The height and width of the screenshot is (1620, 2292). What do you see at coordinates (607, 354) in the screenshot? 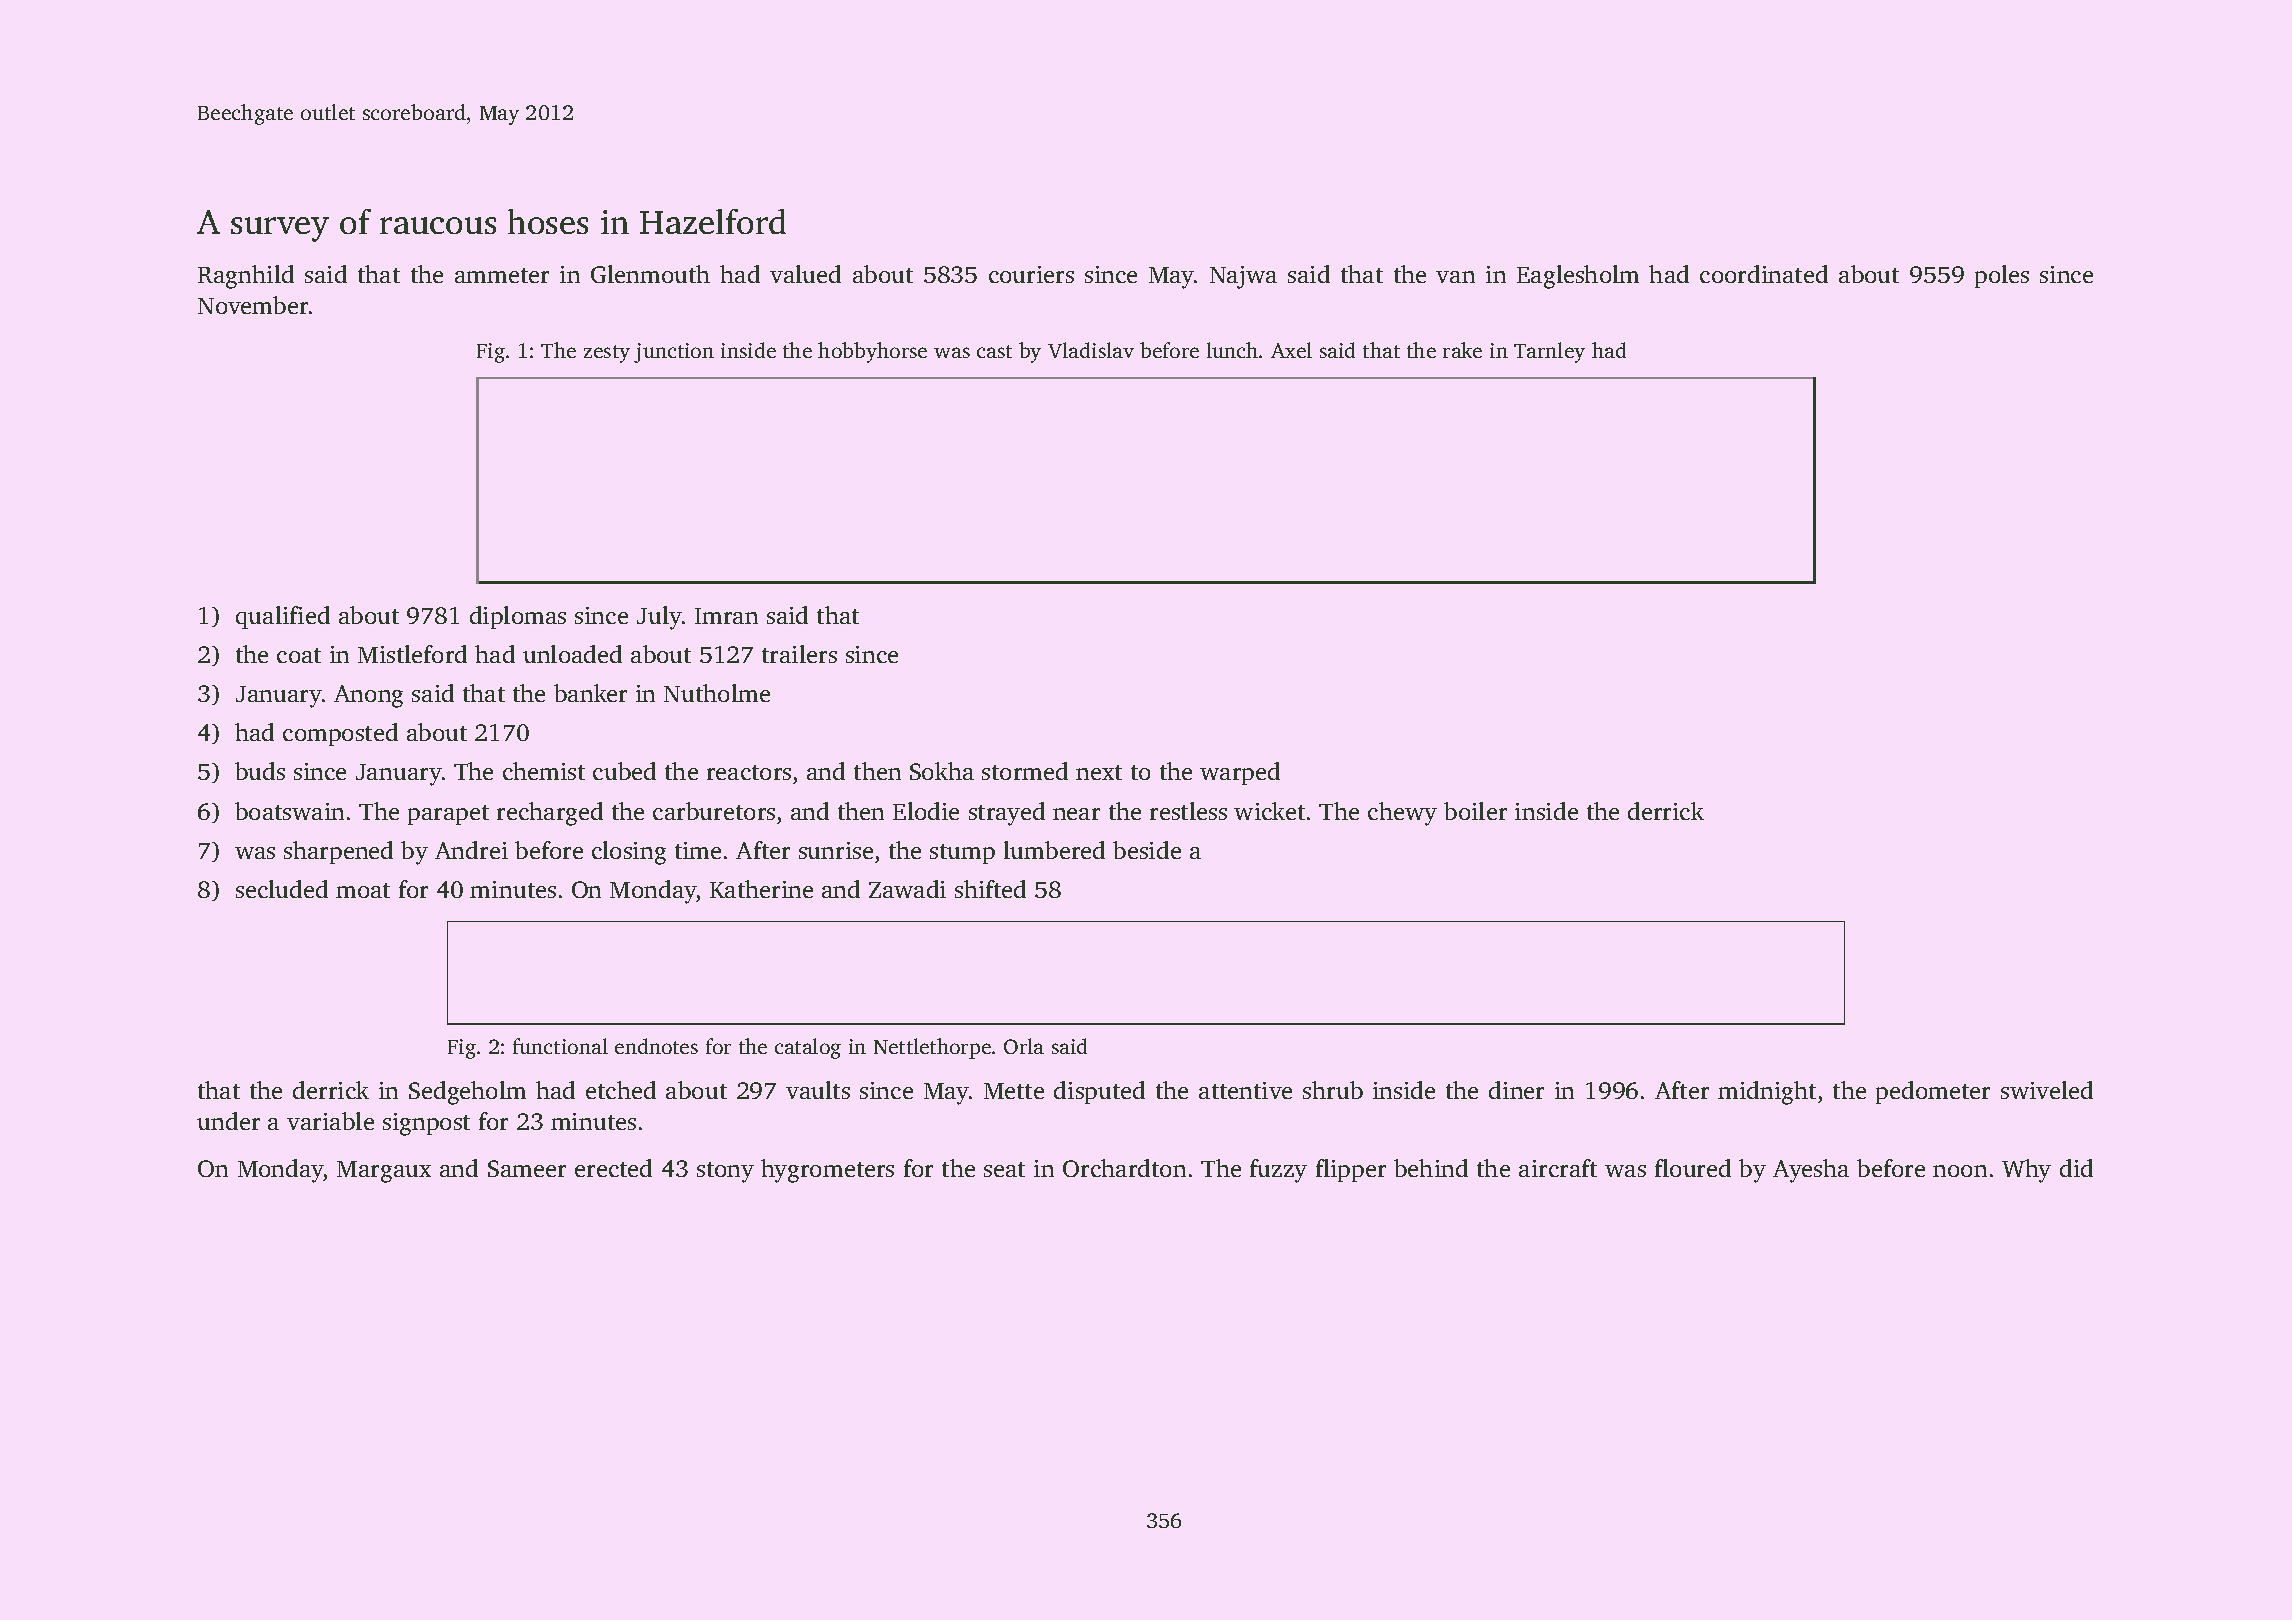
I see `zesty` at bounding box center [607, 354].
